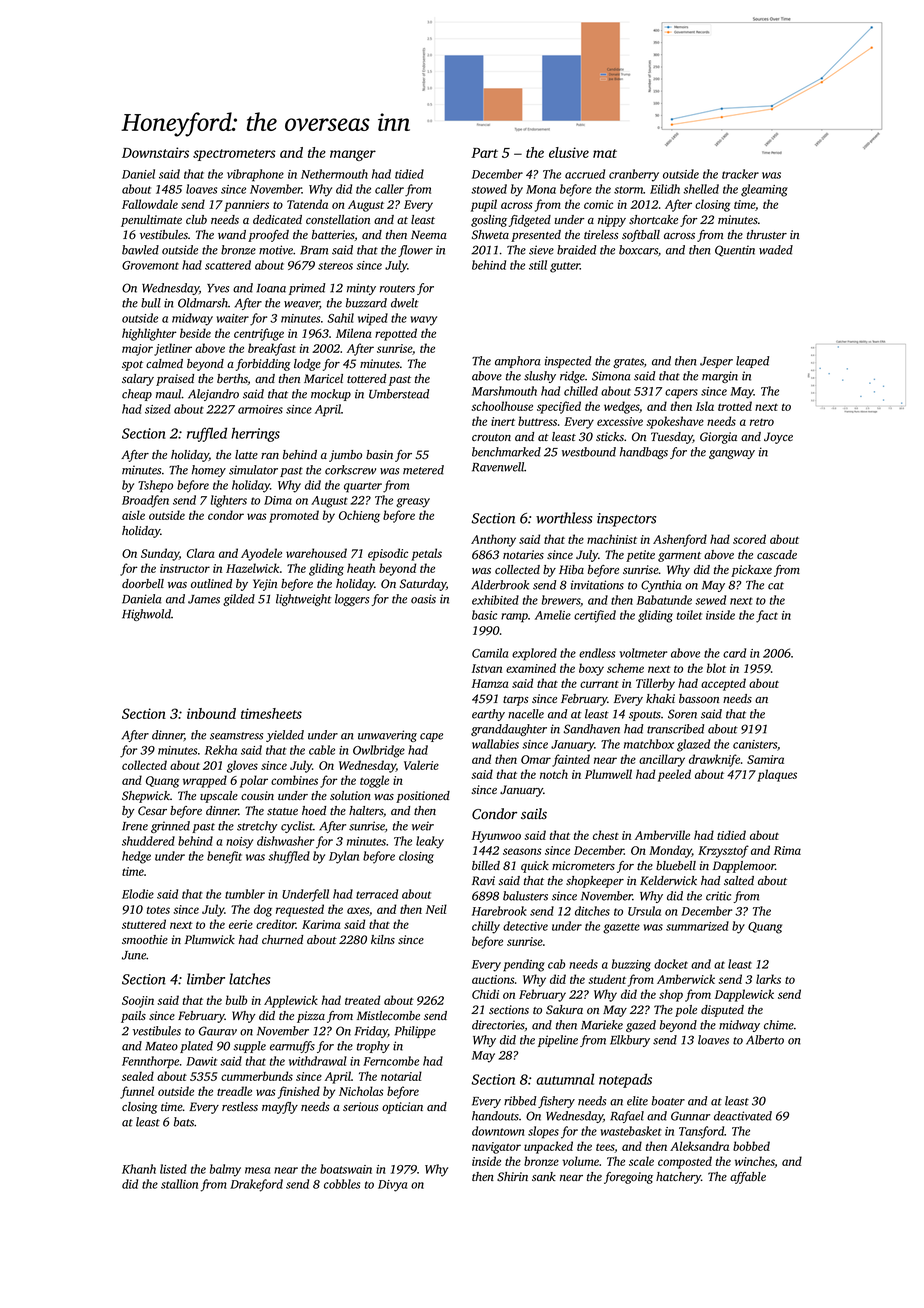  What do you see at coordinates (252, 568) in the screenshot?
I see `Hazelwick` at bounding box center [252, 568].
